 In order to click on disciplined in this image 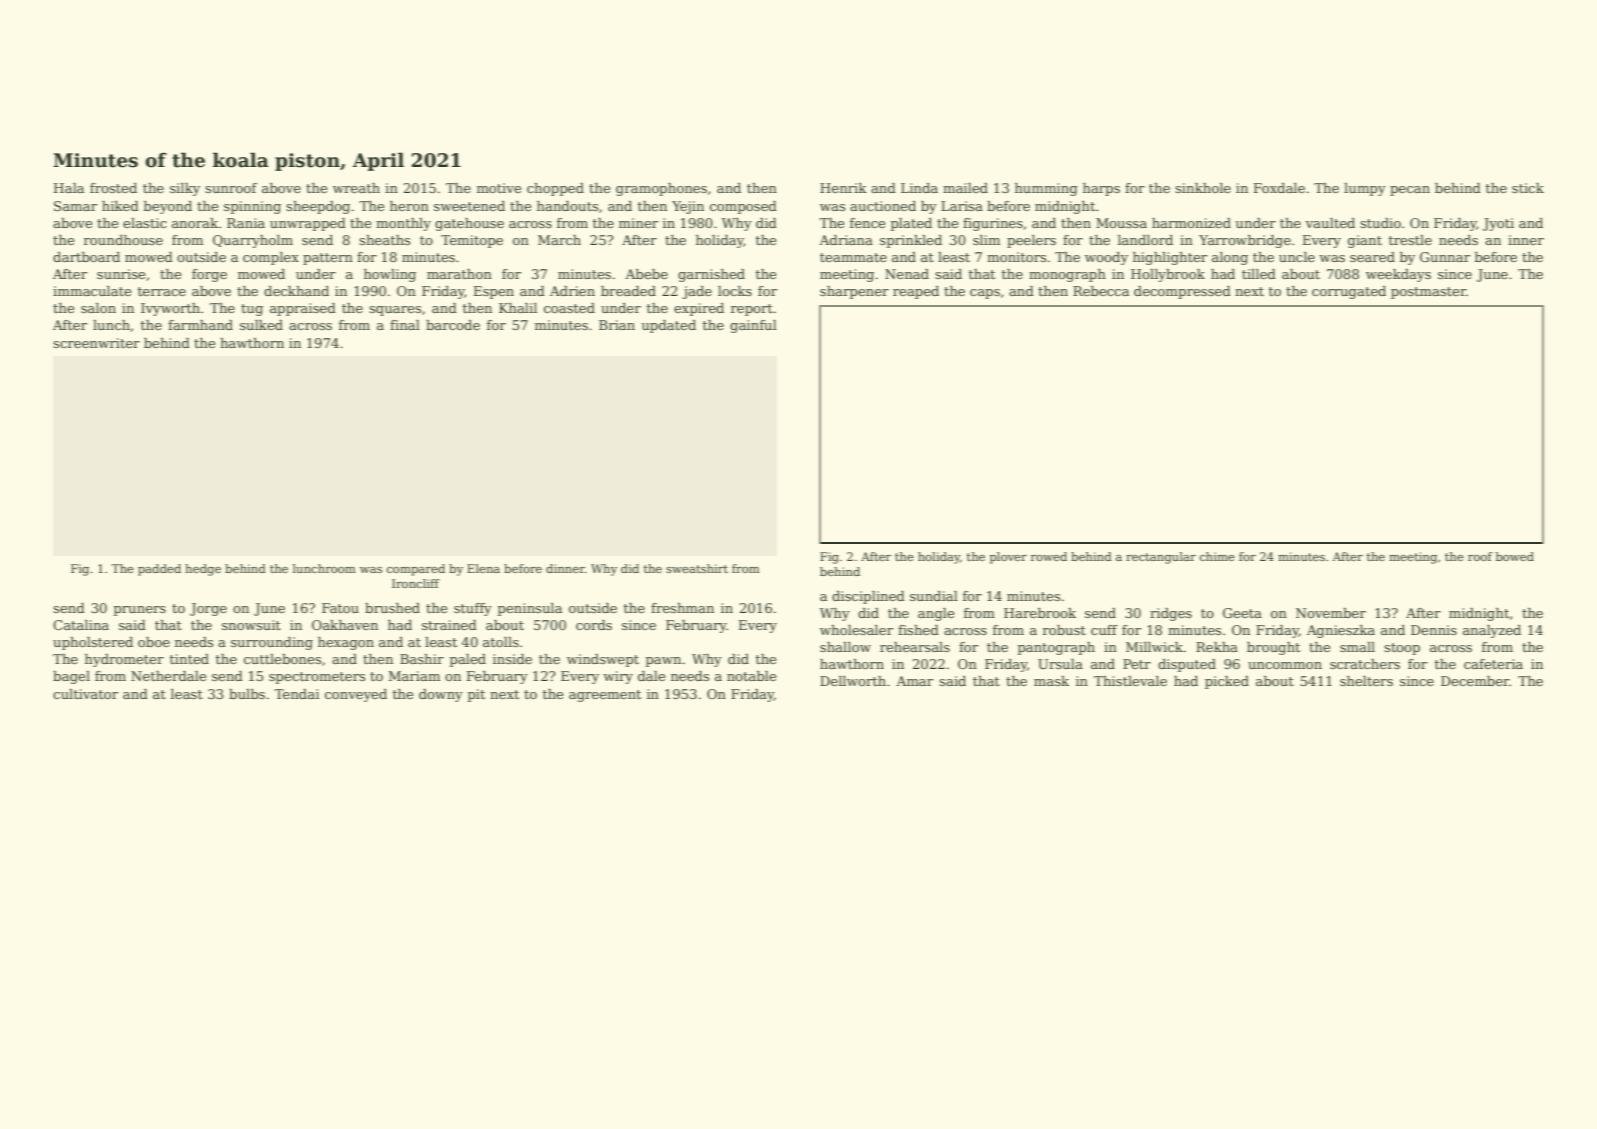, I will do `click(868, 597)`.
